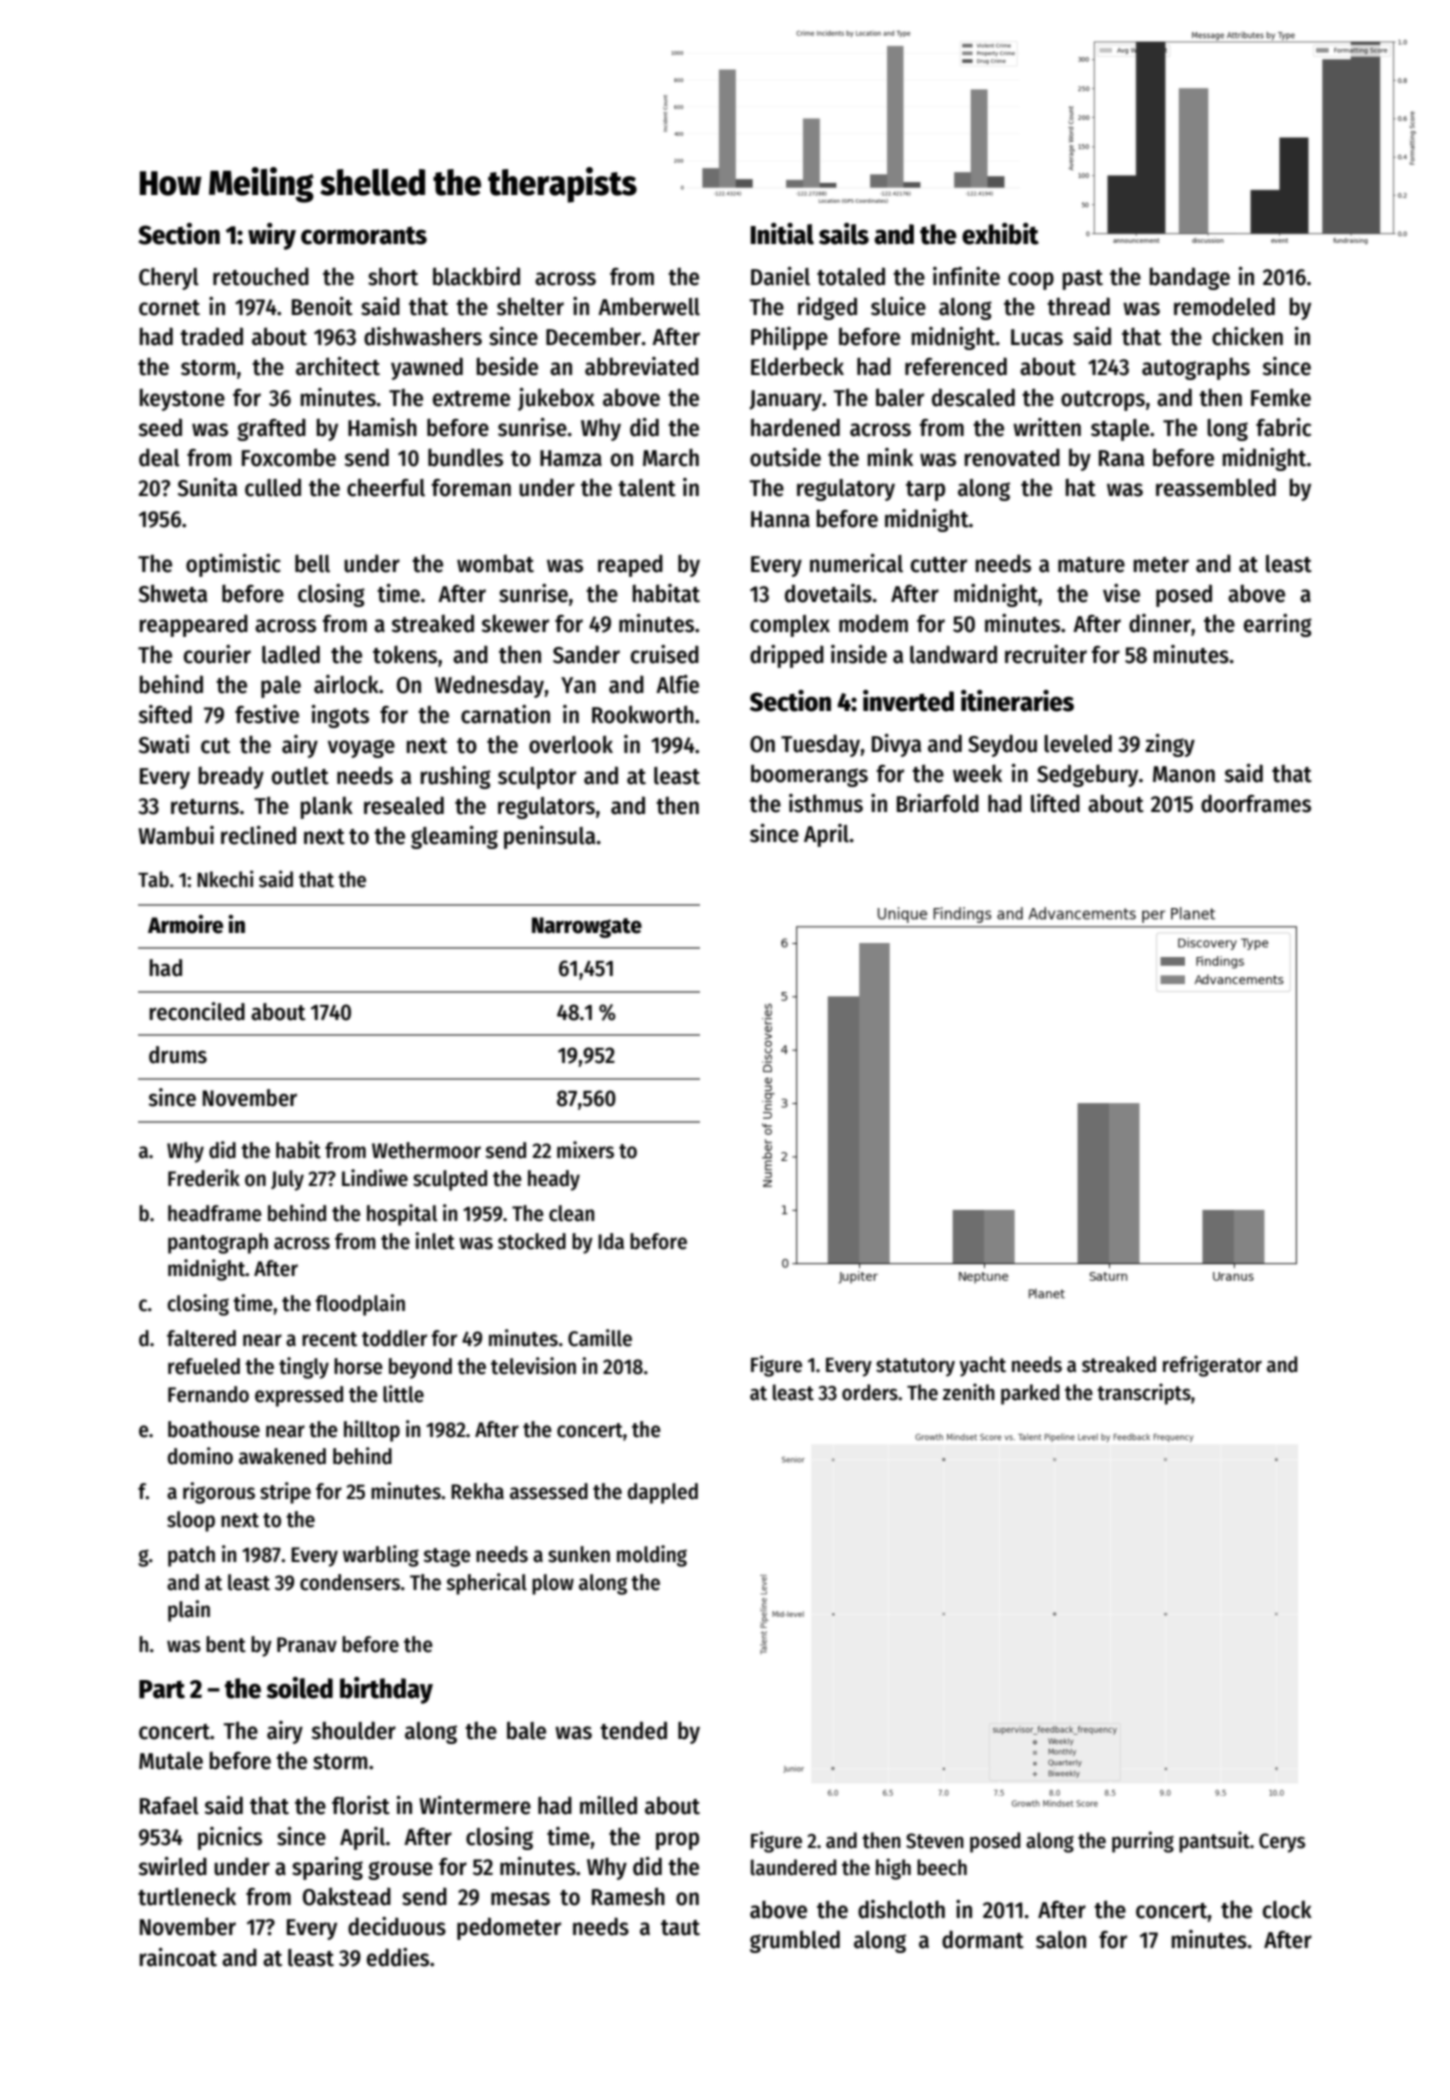 This screenshot has width=1450, height=2100. What do you see at coordinates (454, 837) in the screenshot?
I see `gleaming` at bounding box center [454, 837].
